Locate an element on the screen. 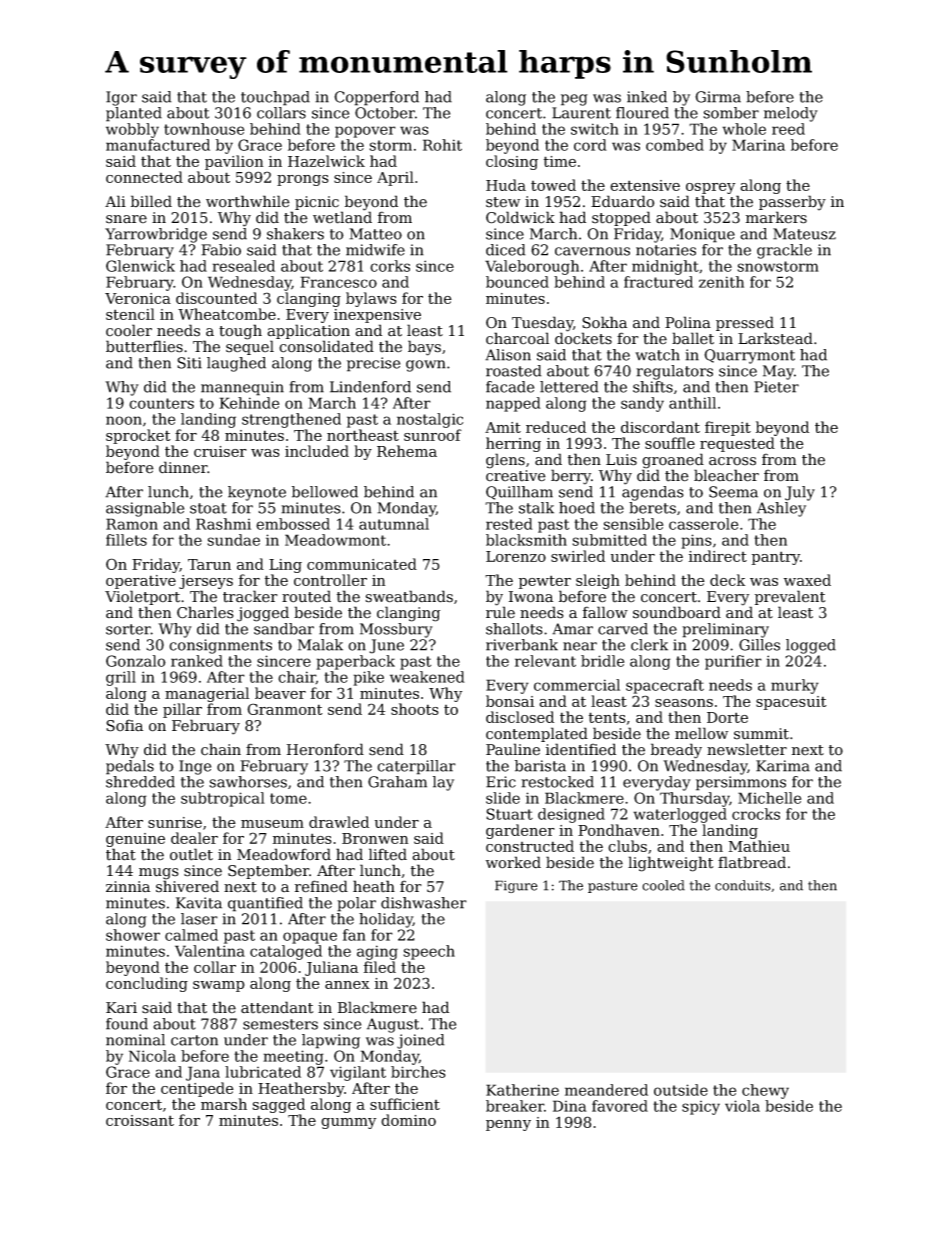 This screenshot has width=952, height=1233. restocked is located at coordinates (557, 782).
